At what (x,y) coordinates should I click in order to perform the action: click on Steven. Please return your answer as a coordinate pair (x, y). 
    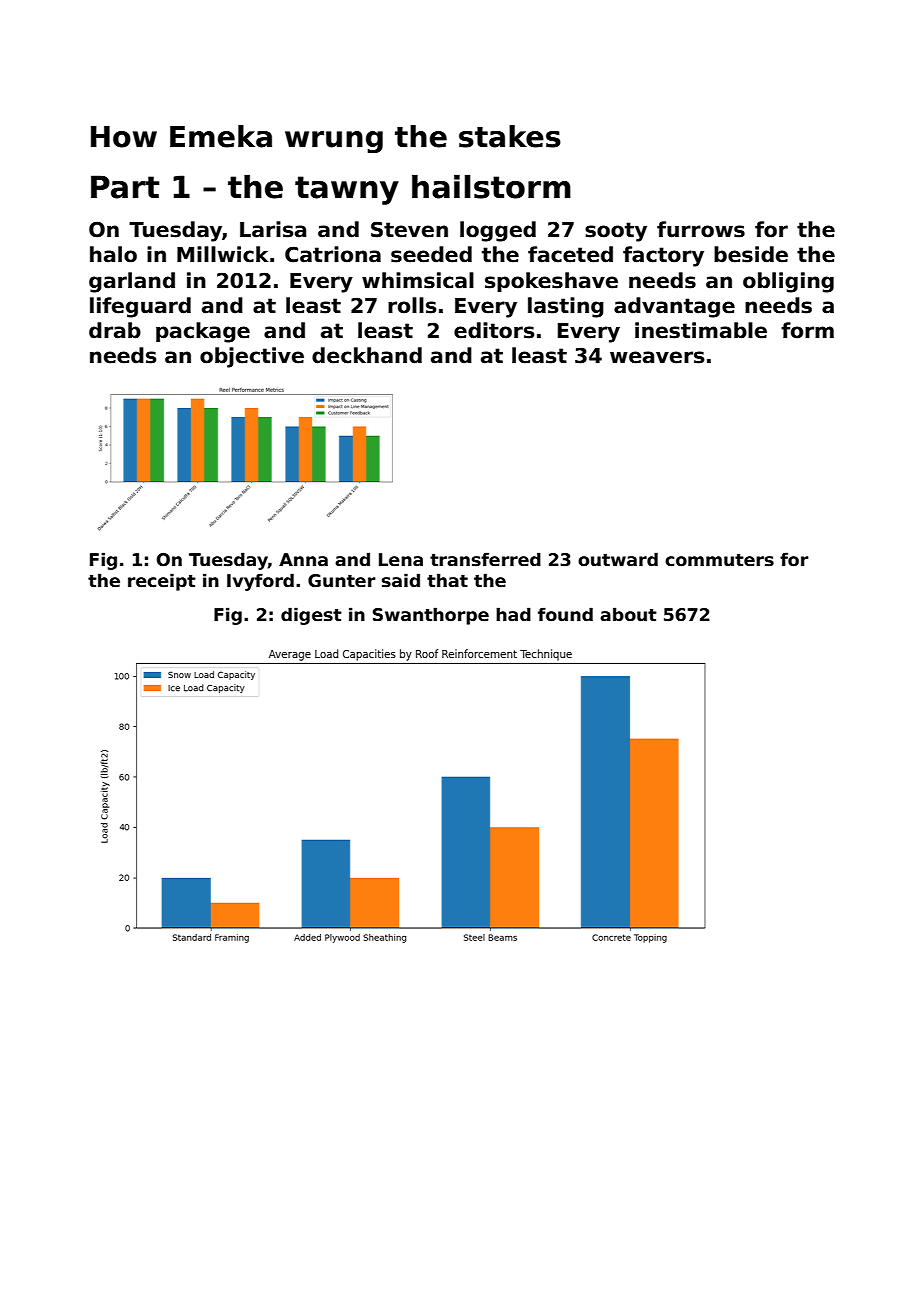
    Looking at the image, I should click on (409, 229).
